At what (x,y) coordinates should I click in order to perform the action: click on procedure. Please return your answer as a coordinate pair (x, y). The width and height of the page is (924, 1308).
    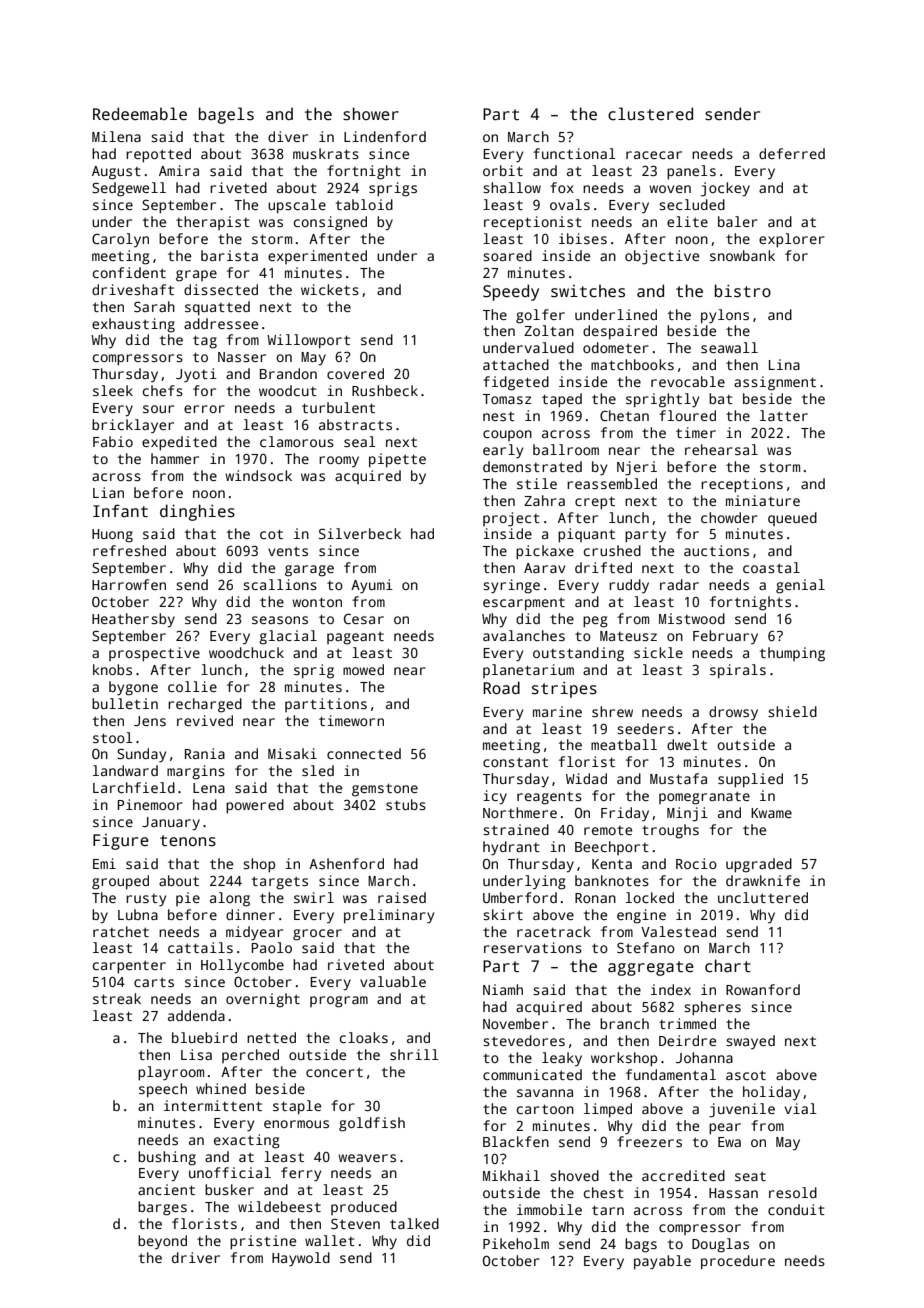
    Looking at the image, I should click on (738, 1262).
